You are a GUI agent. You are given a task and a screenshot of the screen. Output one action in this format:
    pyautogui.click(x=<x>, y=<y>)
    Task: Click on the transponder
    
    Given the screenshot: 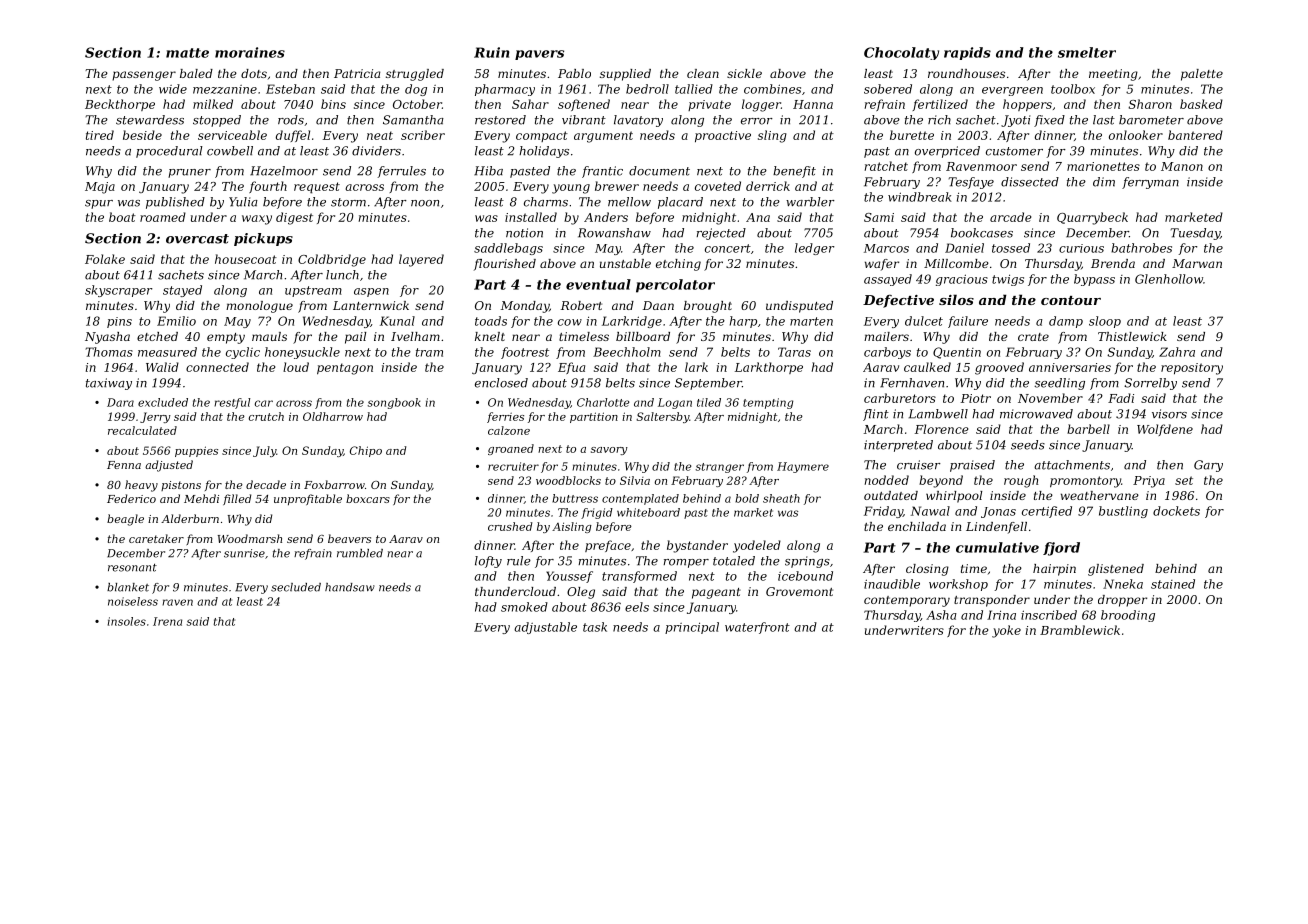 What is the action you would take?
    pyautogui.click(x=992, y=601)
